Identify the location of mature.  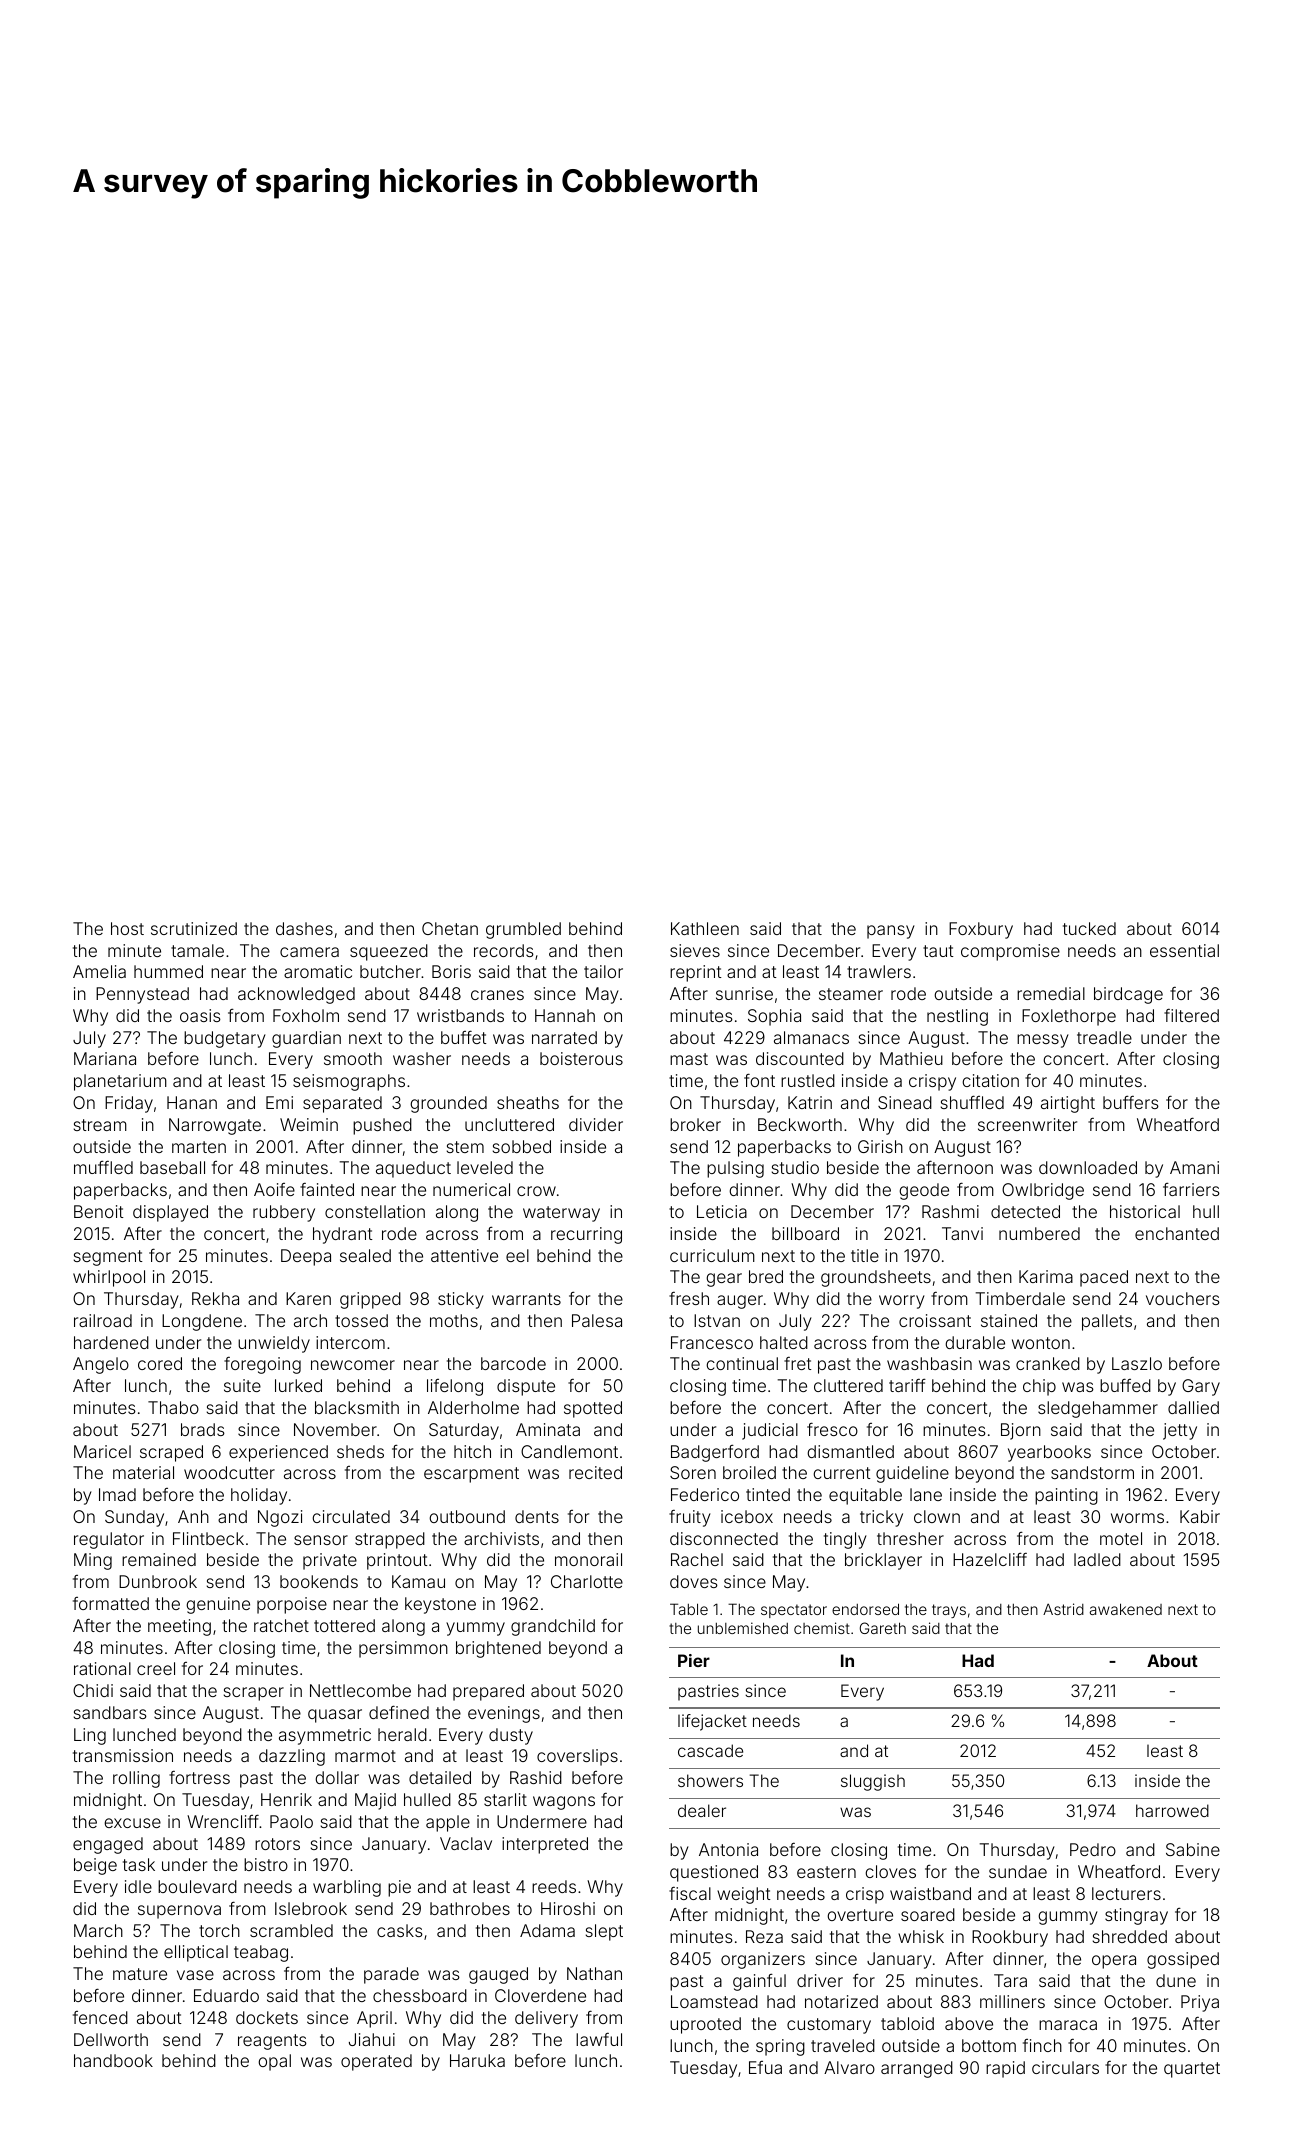
(140, 1974).
